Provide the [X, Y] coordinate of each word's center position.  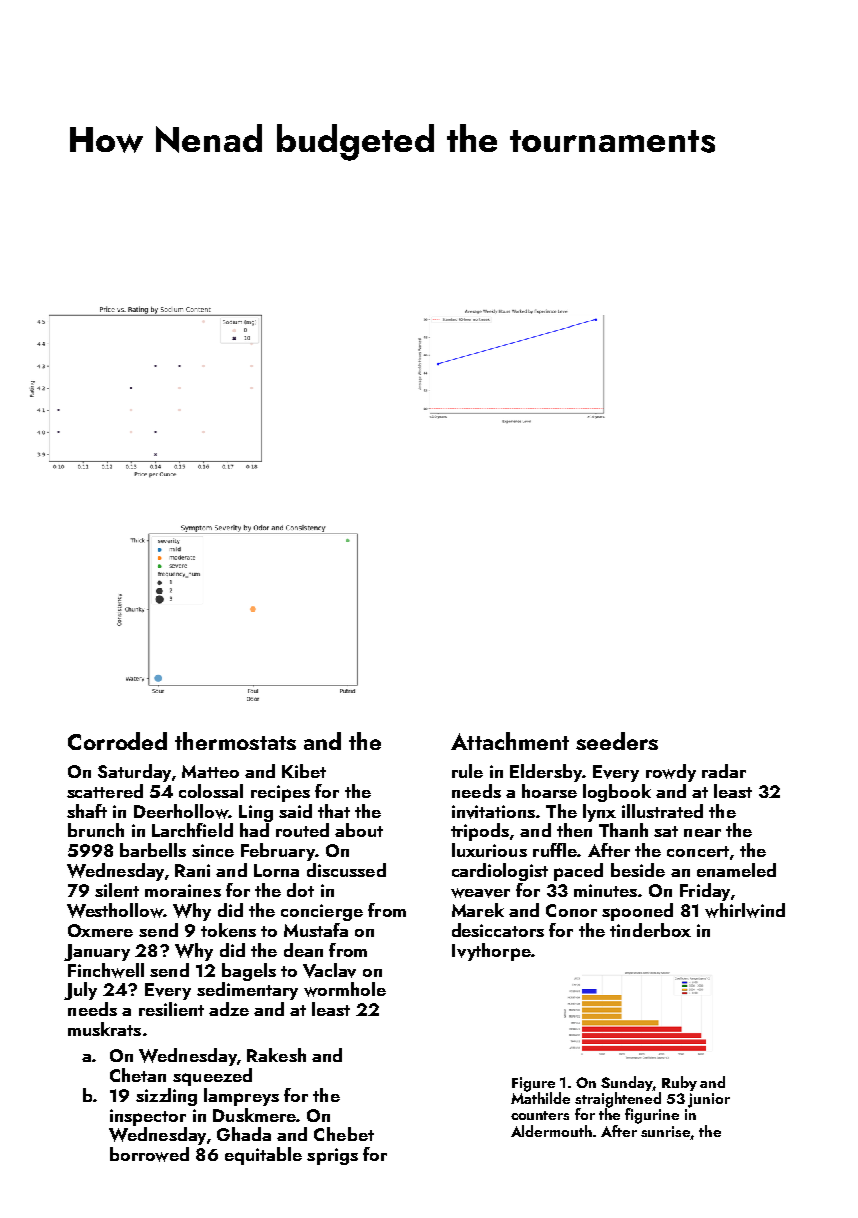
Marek [478, 910]
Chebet [344, 1134]
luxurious [489, 850]
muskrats [104, 1029]
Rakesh [276, 1055]
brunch [96, 830]
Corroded [117, 741]
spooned [637, 912]
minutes [605, 890]
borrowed [149, 1154]
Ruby [679, 1083]
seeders [617, 741]
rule [467, 771]
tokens [228, 930]
